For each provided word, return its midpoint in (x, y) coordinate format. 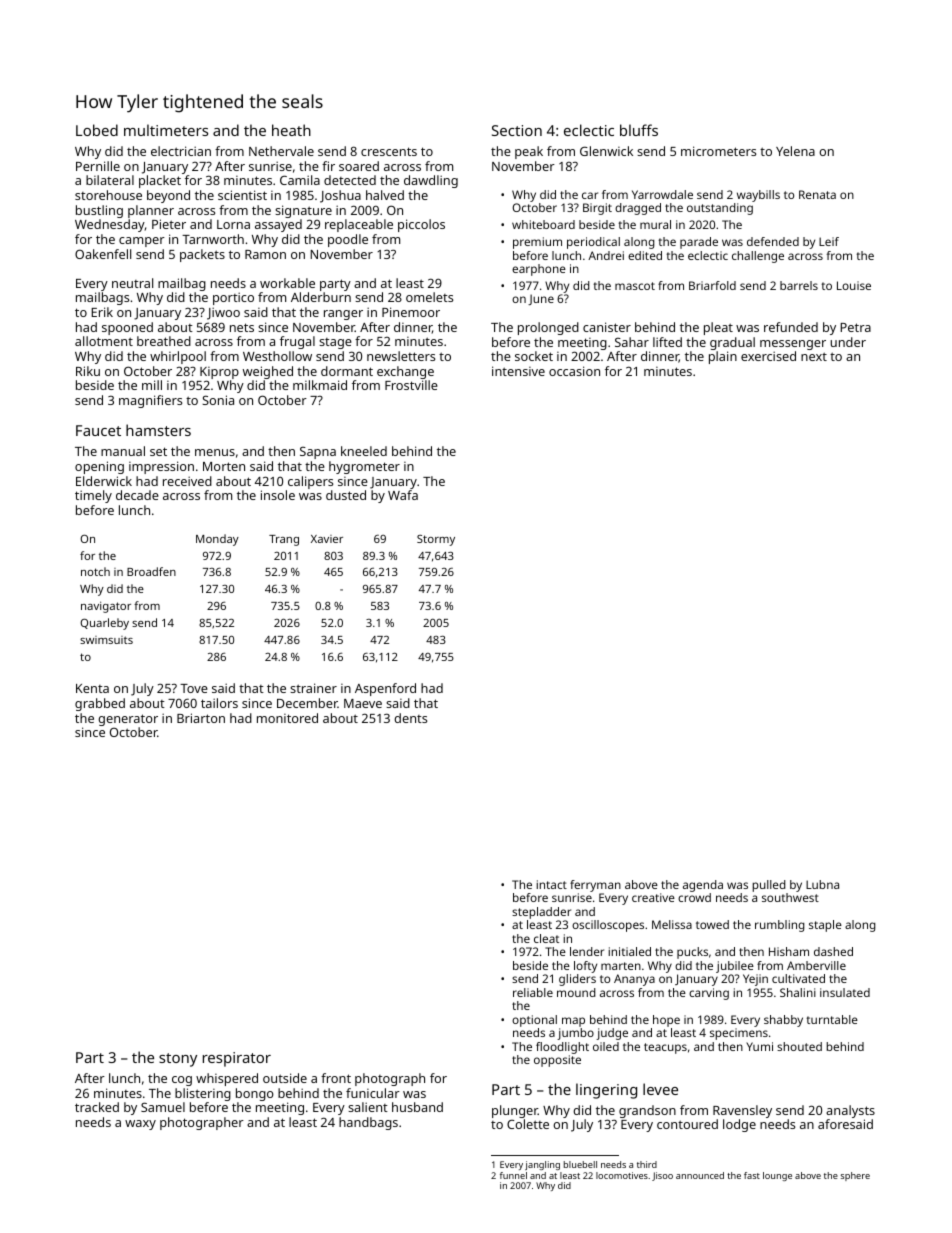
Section (517, 130)
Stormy (436, 540)
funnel (513, 1175)
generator (128, 720)
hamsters (158, 430)
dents (410, 718)
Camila (300, 180)
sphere (855, 1176)
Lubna (822, 884)
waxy (140, 1125)
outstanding (720, 209)
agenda (703, 886)
